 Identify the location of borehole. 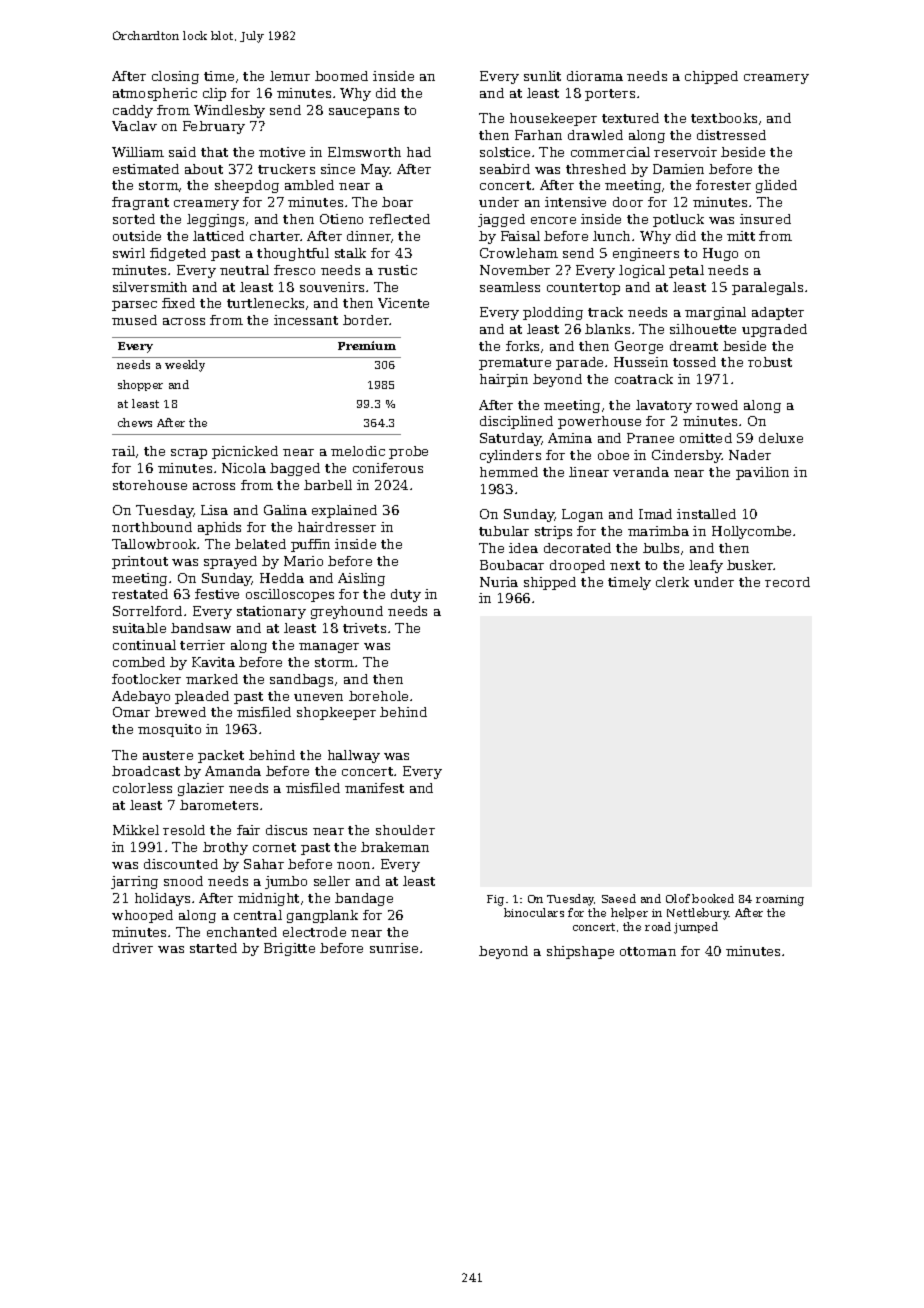
(378, 696).
